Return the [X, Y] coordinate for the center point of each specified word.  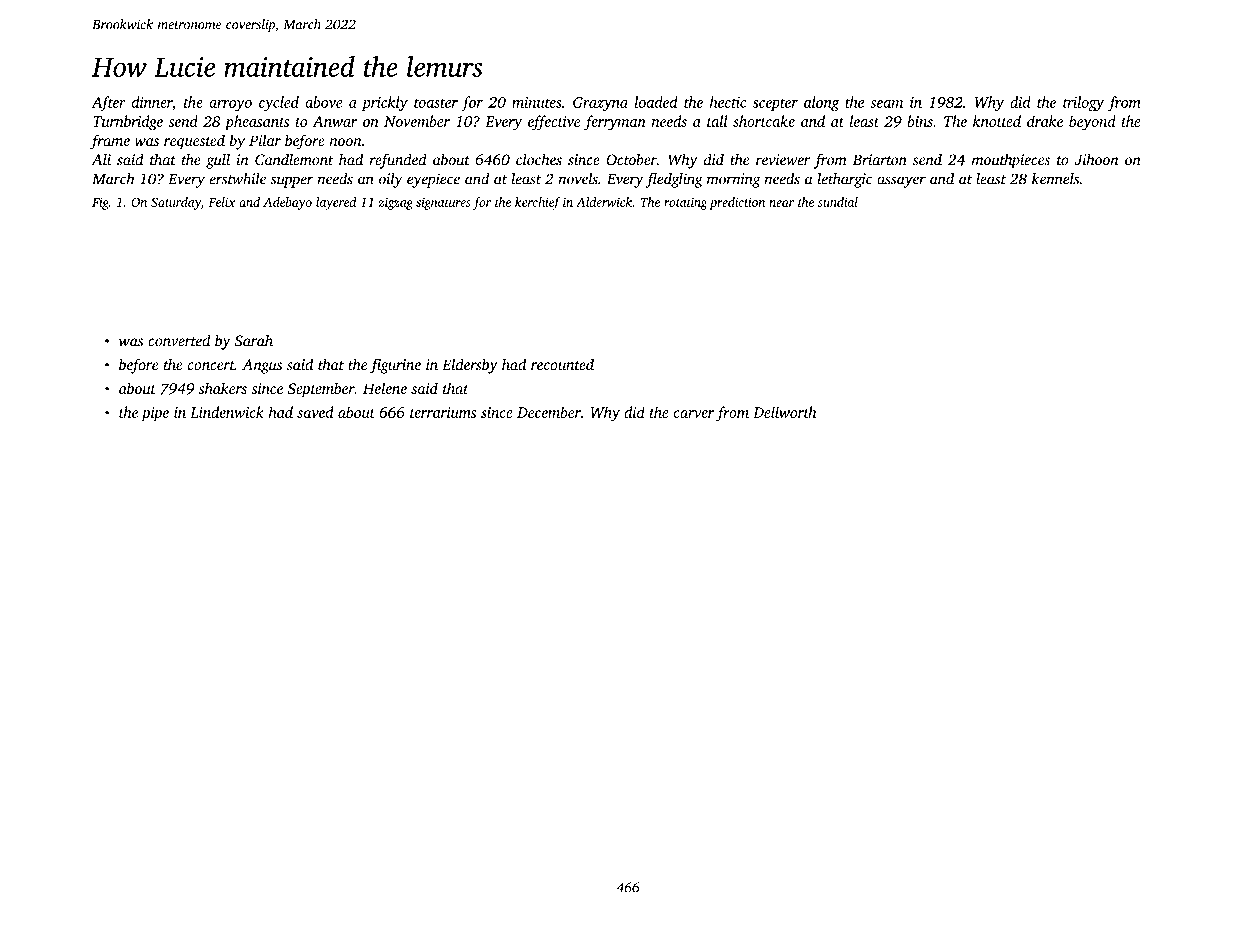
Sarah [254, 340]
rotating [685, 203]
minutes [537, 102]
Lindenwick [227, 412]
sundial [838, 202]
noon [346, 142]
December [549, 412]
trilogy [1083, 104]
